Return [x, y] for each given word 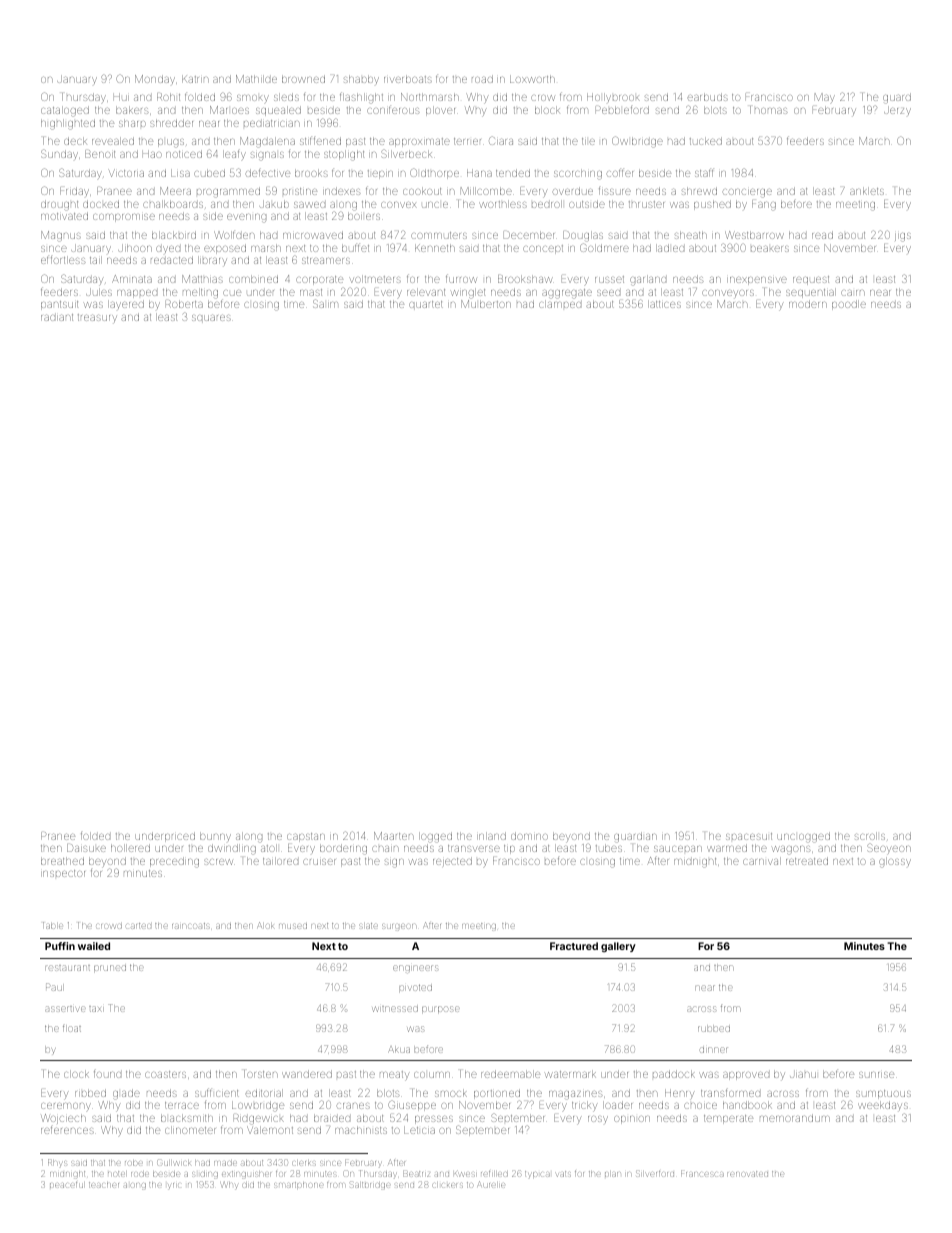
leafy [234, 155]
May [825, 98]
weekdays [883, 1105]
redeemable [510, 1074]
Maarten [394, 836]
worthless [503, 204]
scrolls [870, 836]
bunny [215, 836]
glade [126, 1094]
